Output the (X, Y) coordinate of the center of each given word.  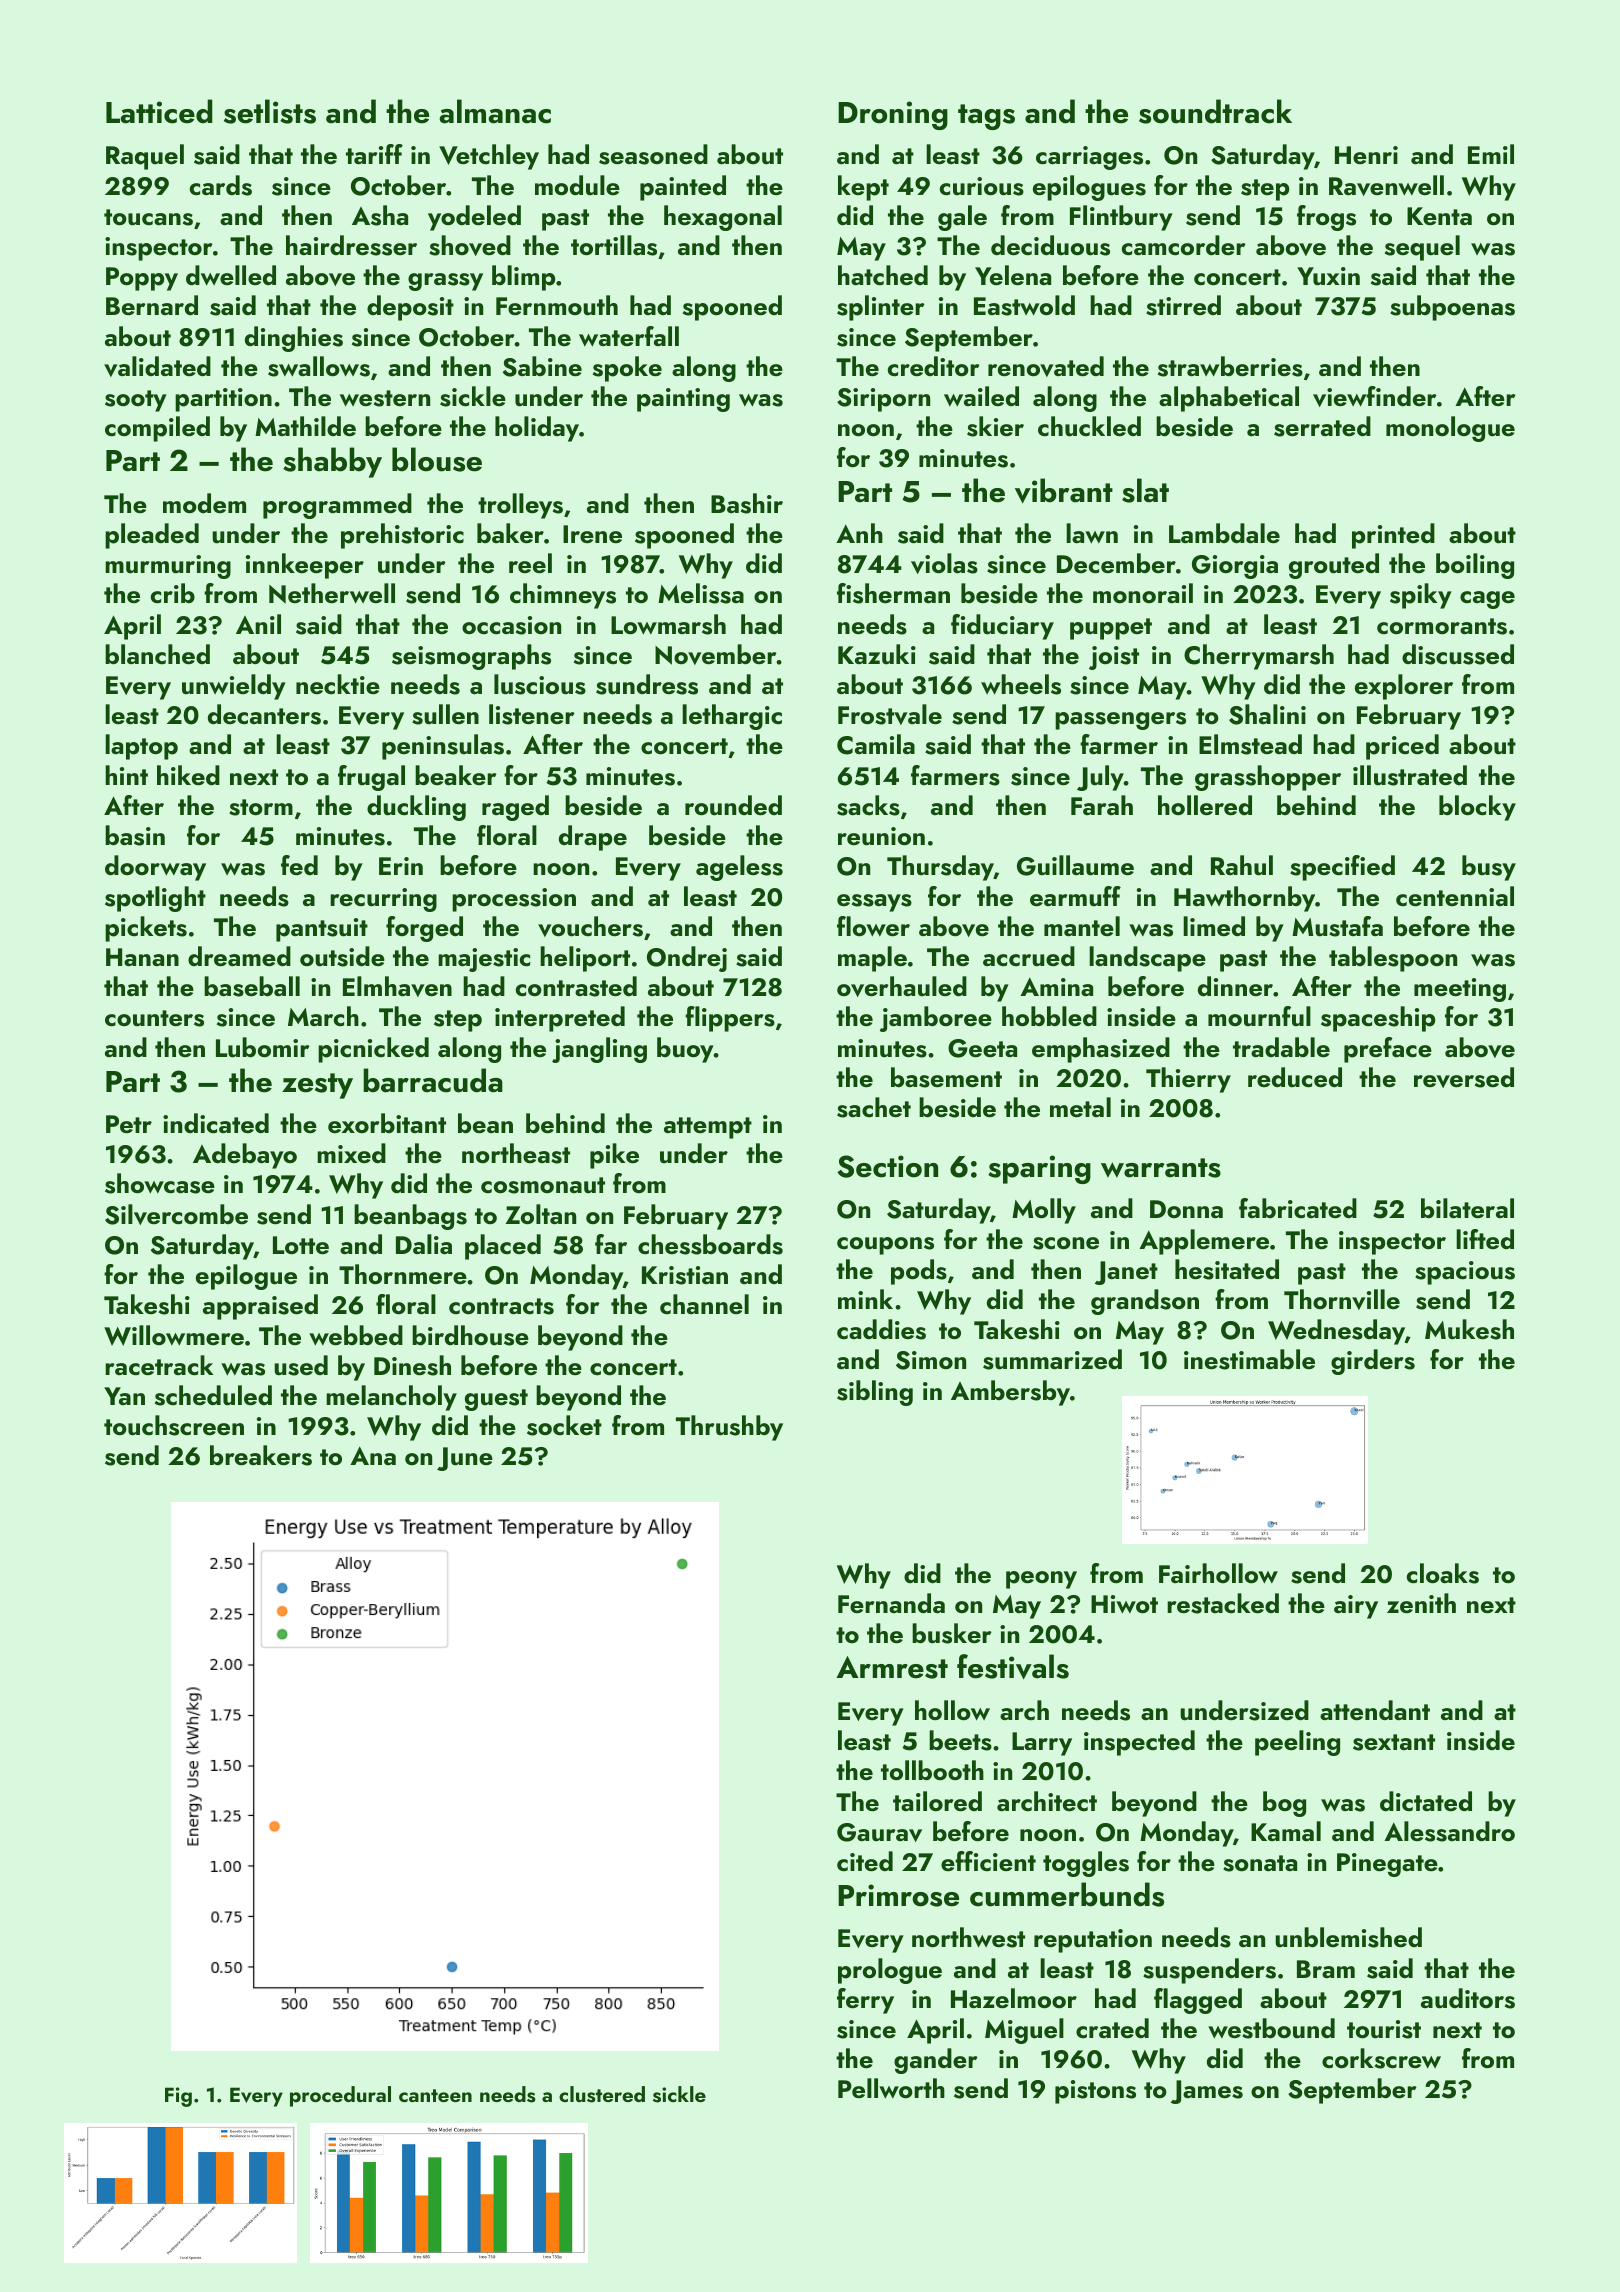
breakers (261, 1455)
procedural (340, 2096)
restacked (1223, 1603)
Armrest (892, 1667)
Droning (893, 115)
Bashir (747, 503)
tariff (374, 154)
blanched (157, 654)
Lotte (301, 1245)
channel (704, 1304)
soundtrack (1215, 111)
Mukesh (1469, 1329)
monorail (1143, 593)
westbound (1271, 2028)
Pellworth (891, 2088)
